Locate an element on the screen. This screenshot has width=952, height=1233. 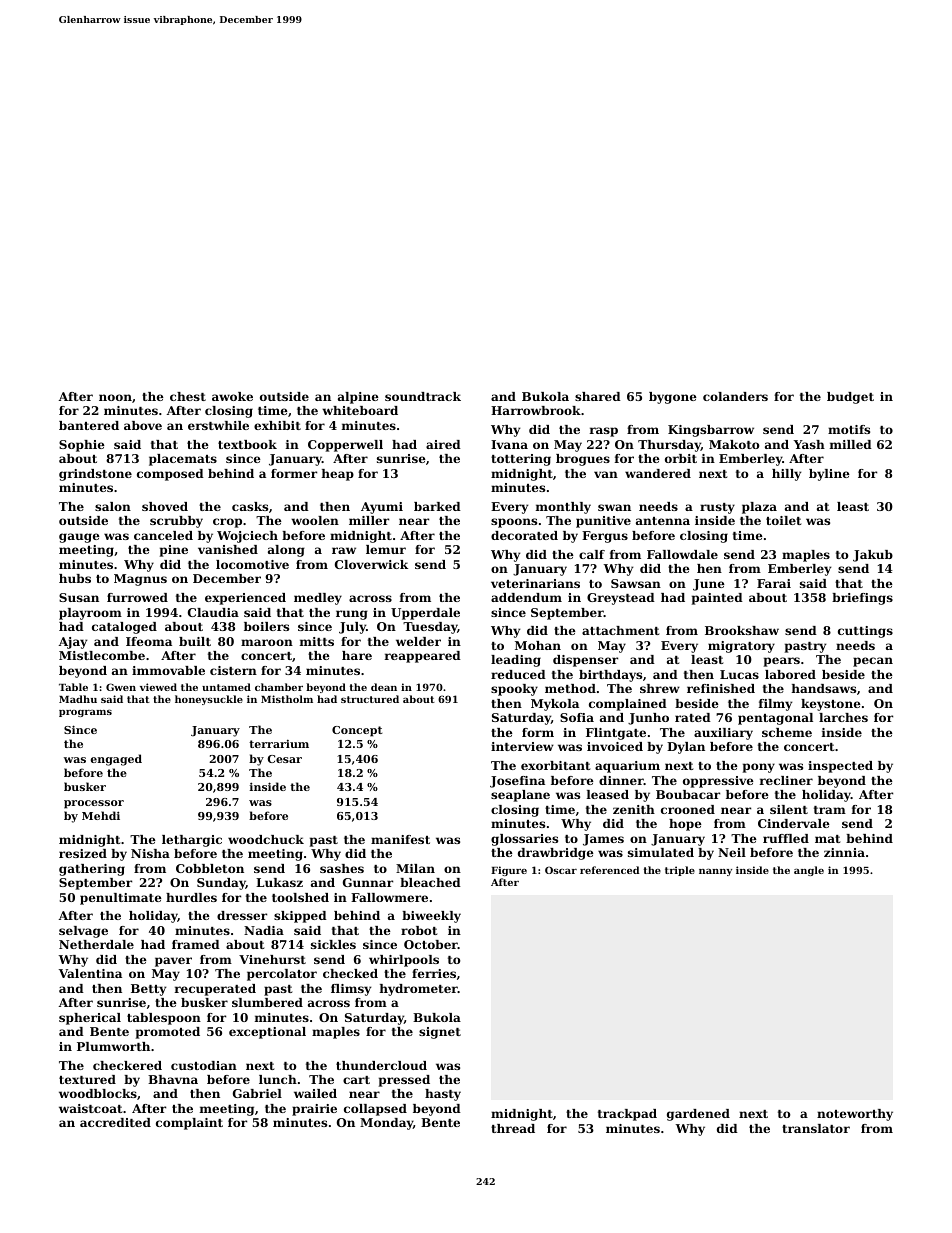
complaint is located at coordinates (189, 1124).
